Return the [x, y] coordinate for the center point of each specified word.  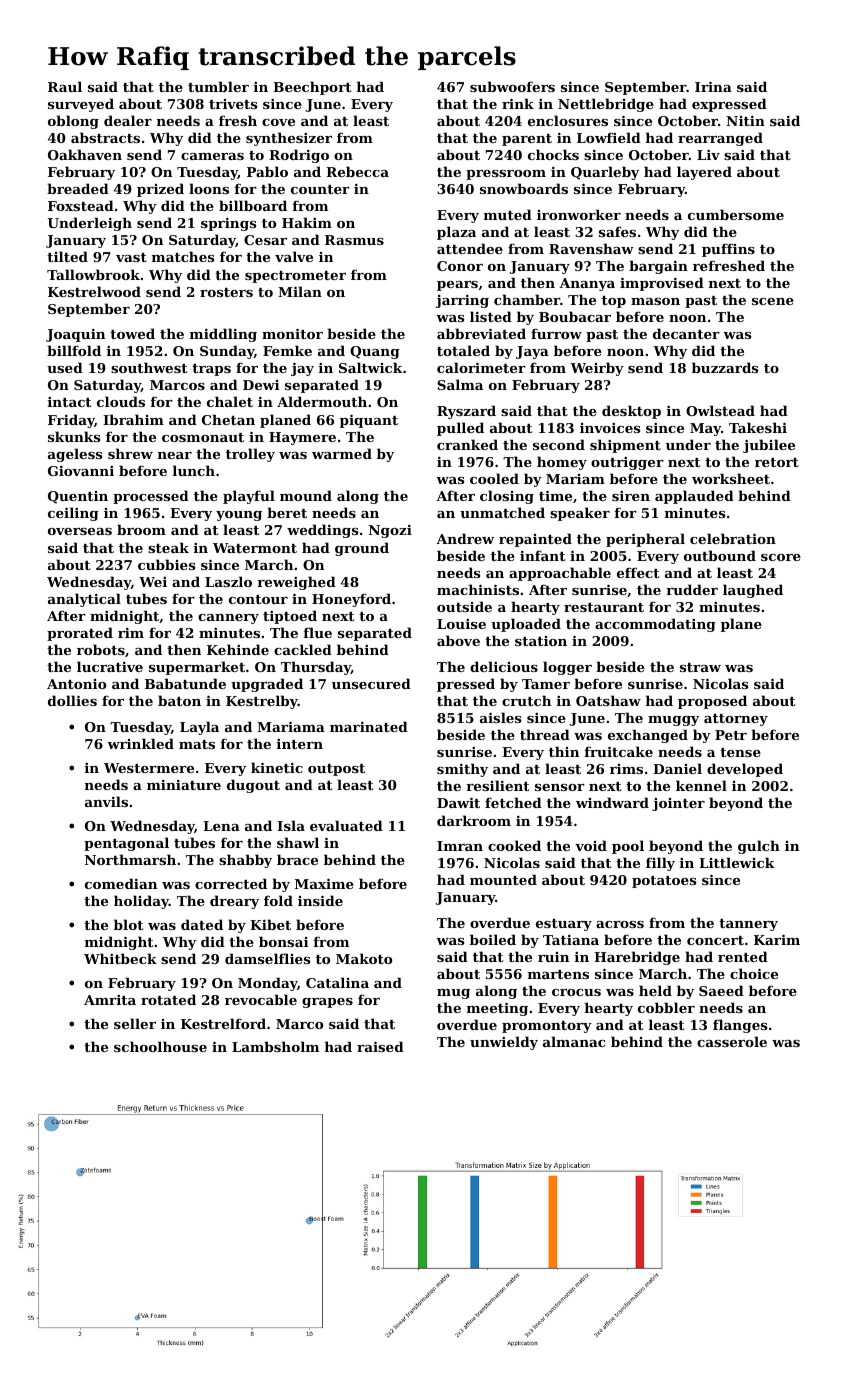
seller [135, 1023]
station [541, 641]
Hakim [307, 222]
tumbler [218, 86]
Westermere [149, 768]
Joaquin [75, 335]
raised [380, 1046]
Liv [708, 155]
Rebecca [357, 171]
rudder [692, 589]
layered [704, 173]
